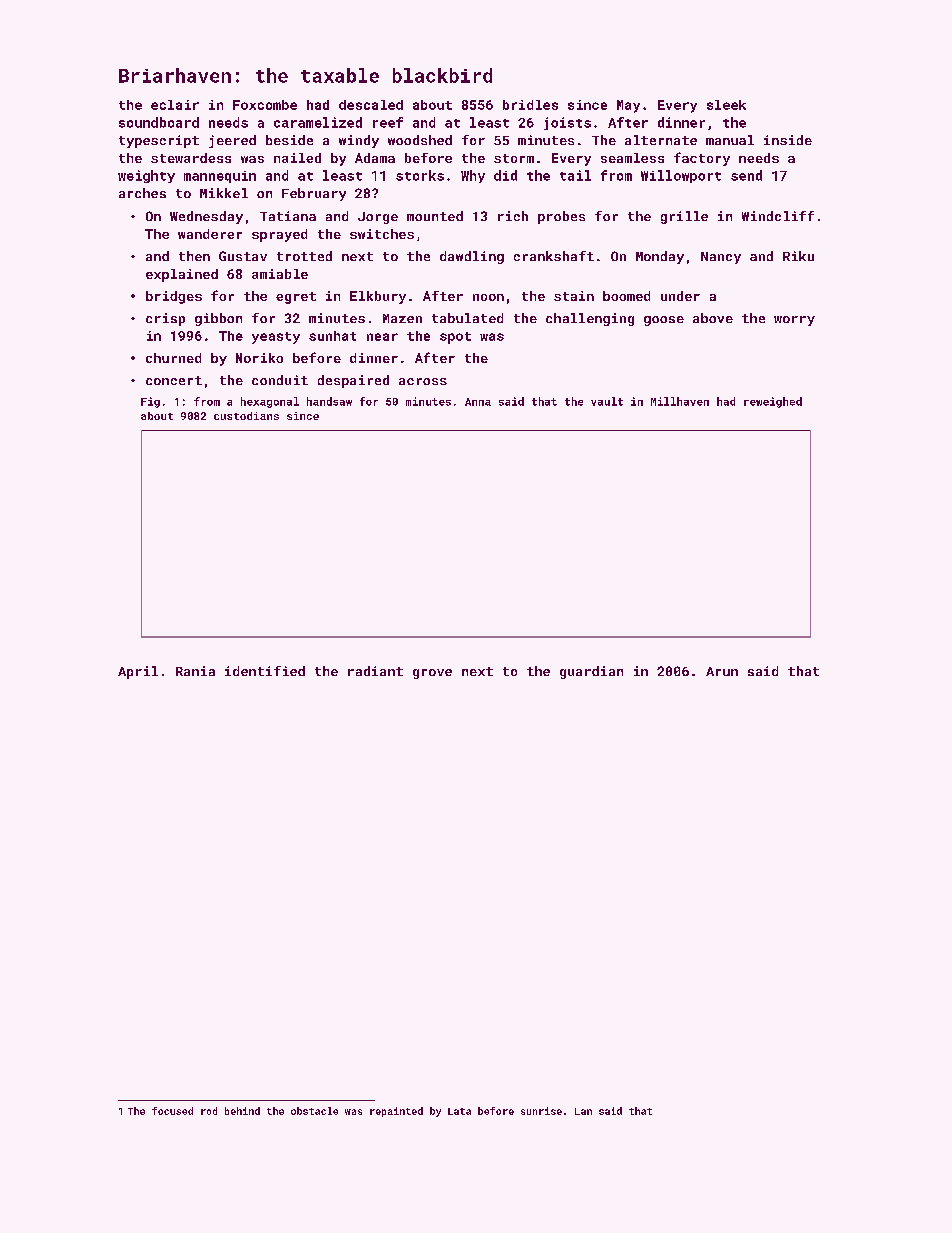  Describe the element at coordinates (175, 105) in the screenshot. I see `eclair` at that location.
